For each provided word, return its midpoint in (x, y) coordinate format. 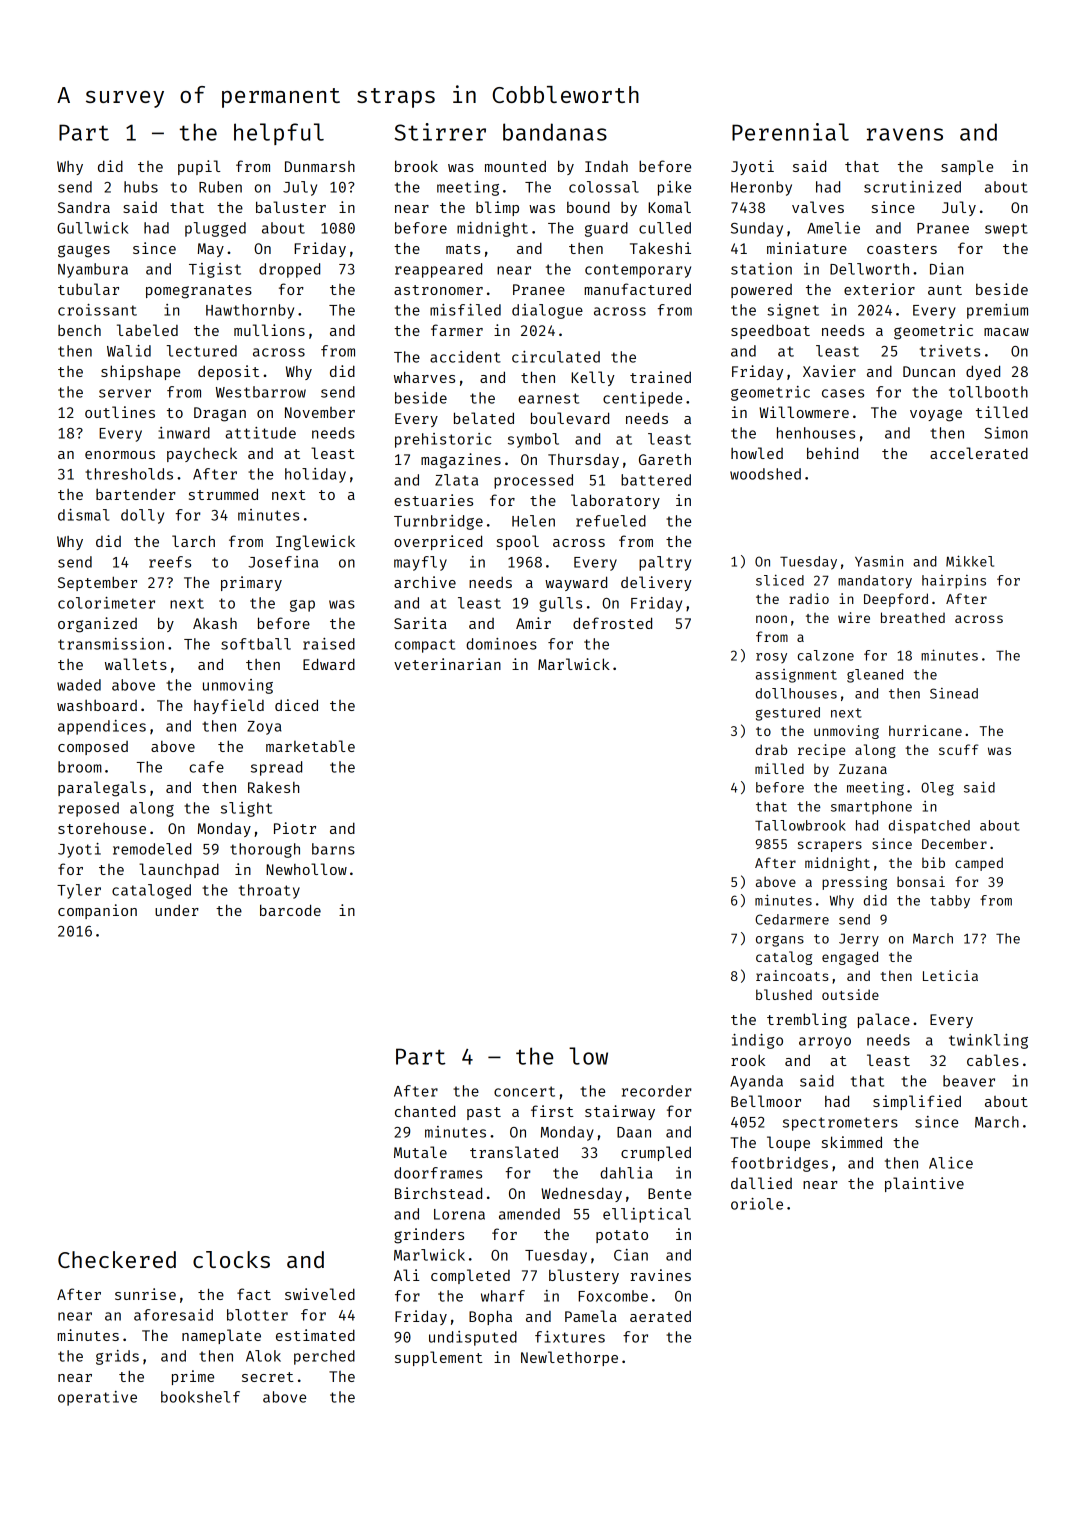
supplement (439, 1358)
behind (832, 453)
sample (967, 167)
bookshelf (200, 1397)
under (177, 910)
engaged (850, 958)
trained (660, 377)
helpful (279, 134)
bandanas (555, 132)
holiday (315, 475)
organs (780, 941)
